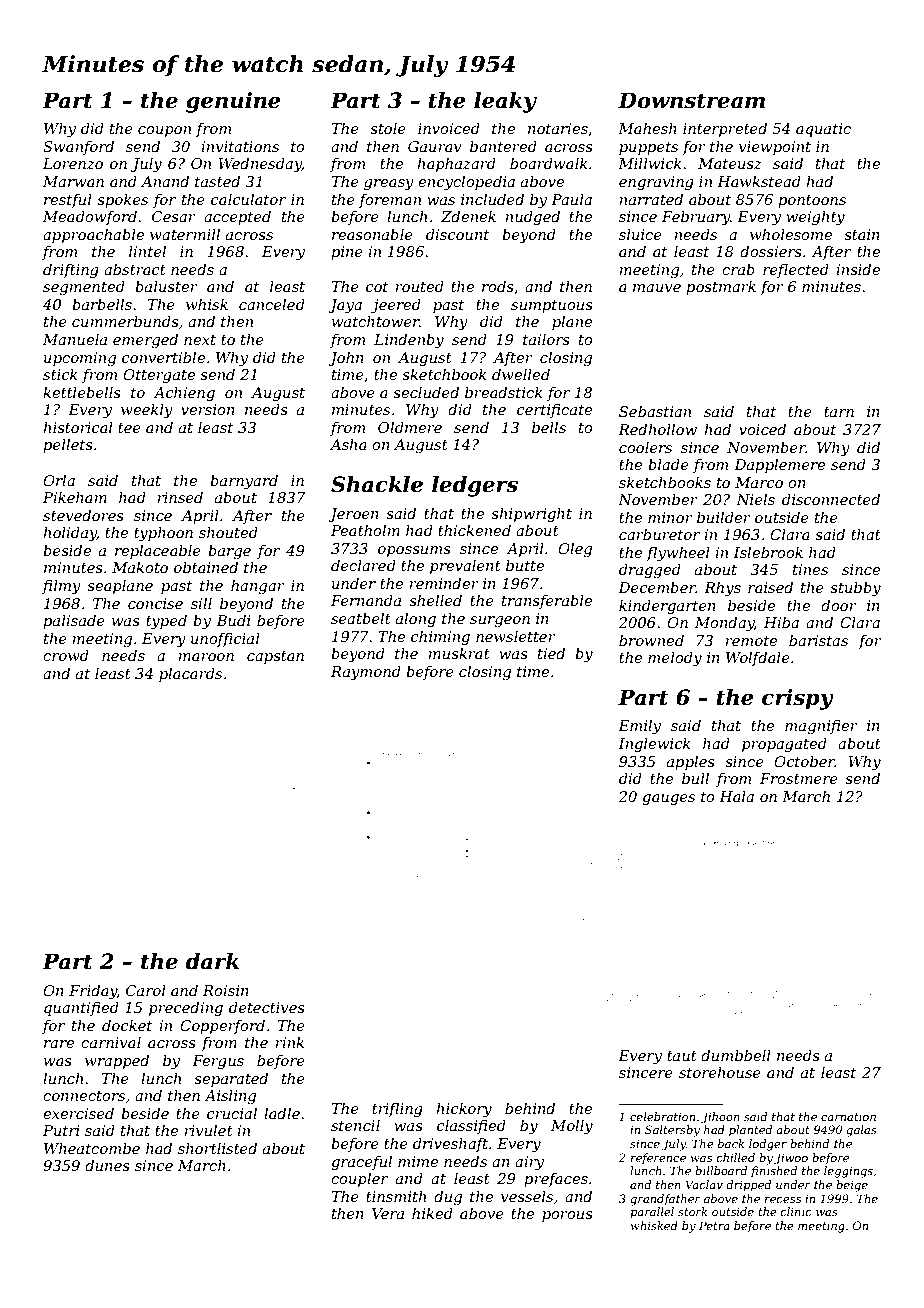 The width and height of the screenshot is (924, 1308). Describe the element at coordinates (388, 128) in the screenshot. I see `stole` at that location.
